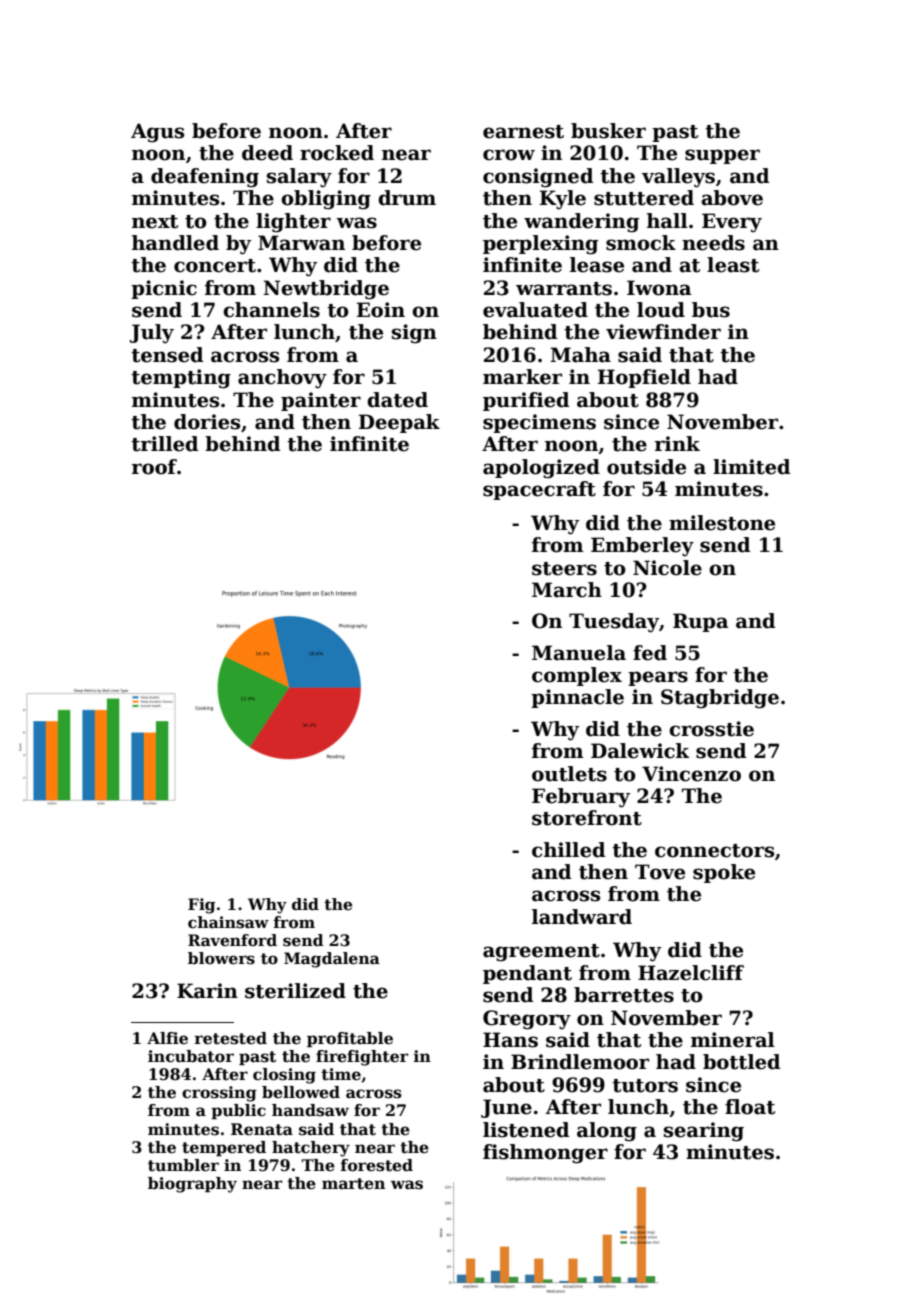 This screenshot has width=924, height=1314. I want to click on steers, so click(564, 569).
